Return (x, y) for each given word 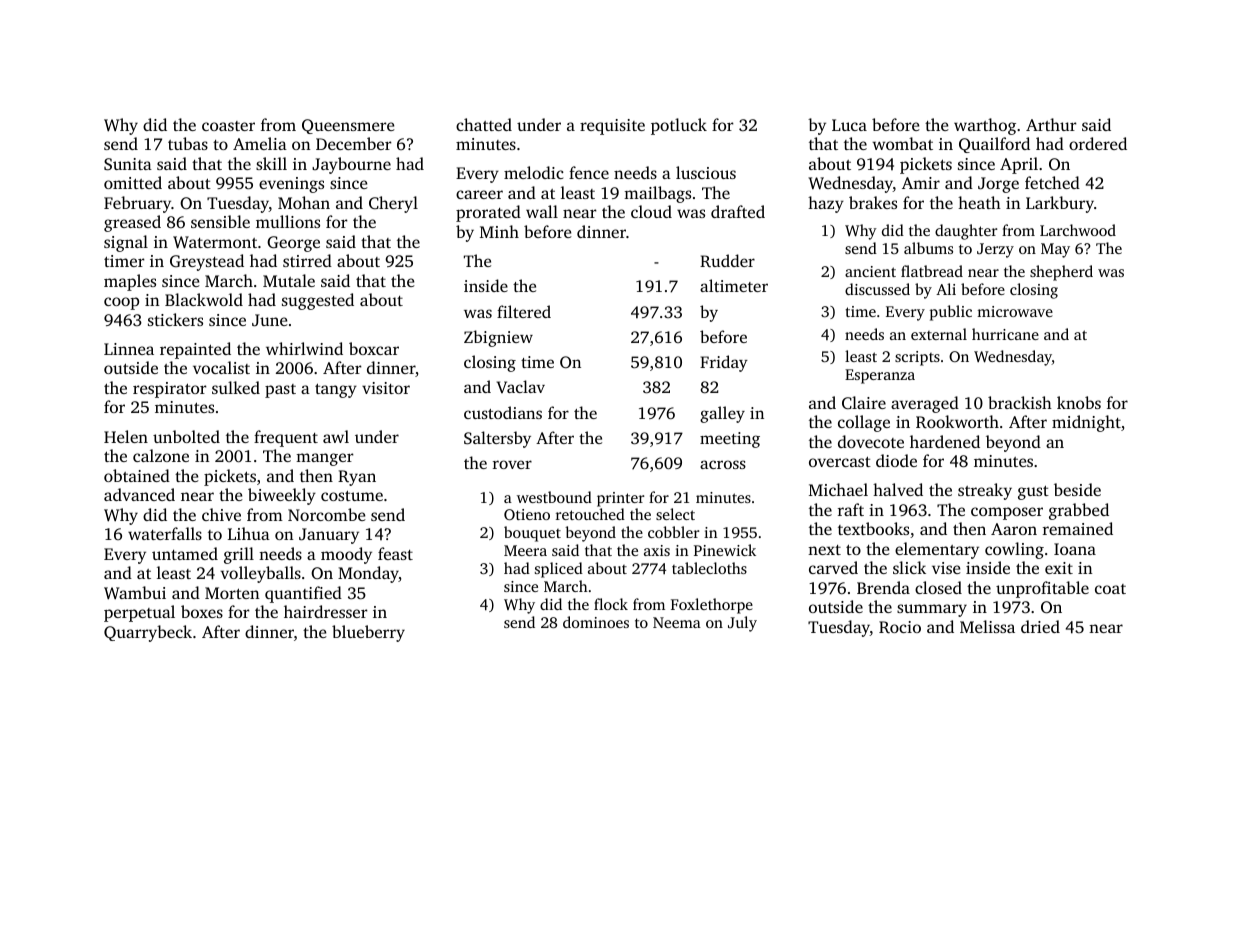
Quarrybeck (148, 633)
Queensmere (348, 126)
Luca (849, 125)
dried (1040, 626)
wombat (902, 143)
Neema (677, 622)
